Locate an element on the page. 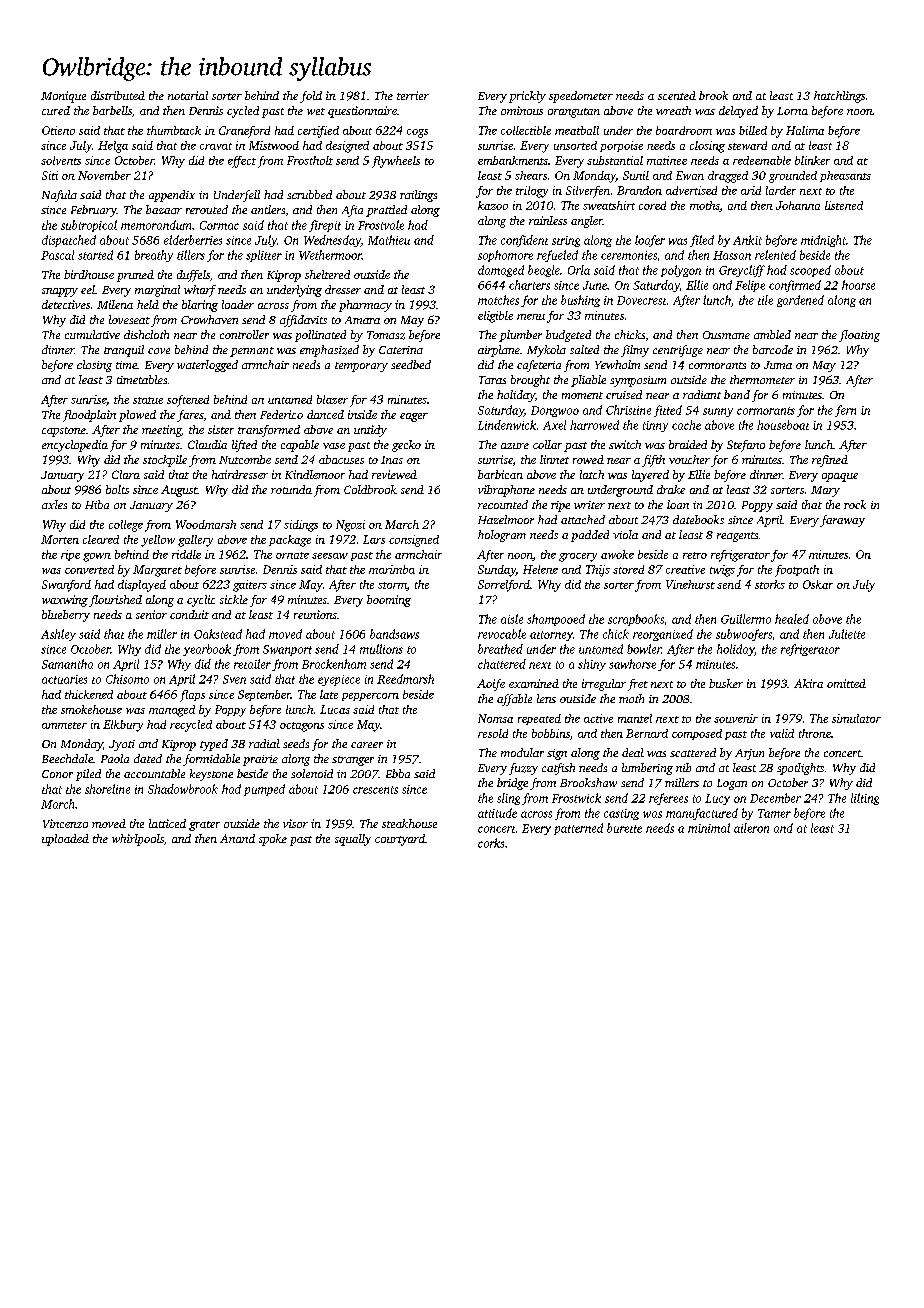  sunny is located at coordinates (718, 412).
